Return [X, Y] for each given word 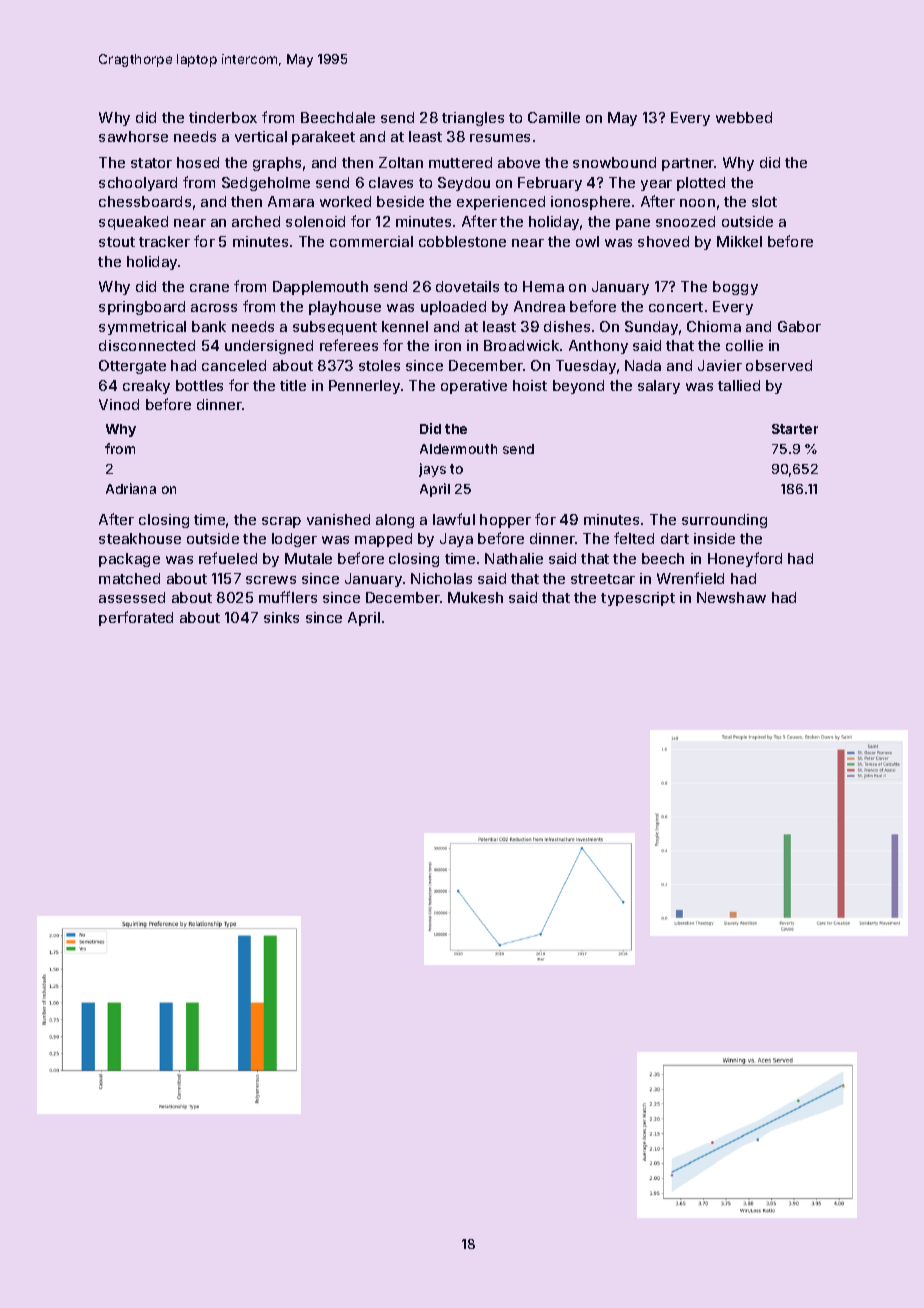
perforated [136, 618]
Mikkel [739, 241]
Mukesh [475, 597]
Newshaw [731, 597]
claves [391, 182]
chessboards [145, 201]
